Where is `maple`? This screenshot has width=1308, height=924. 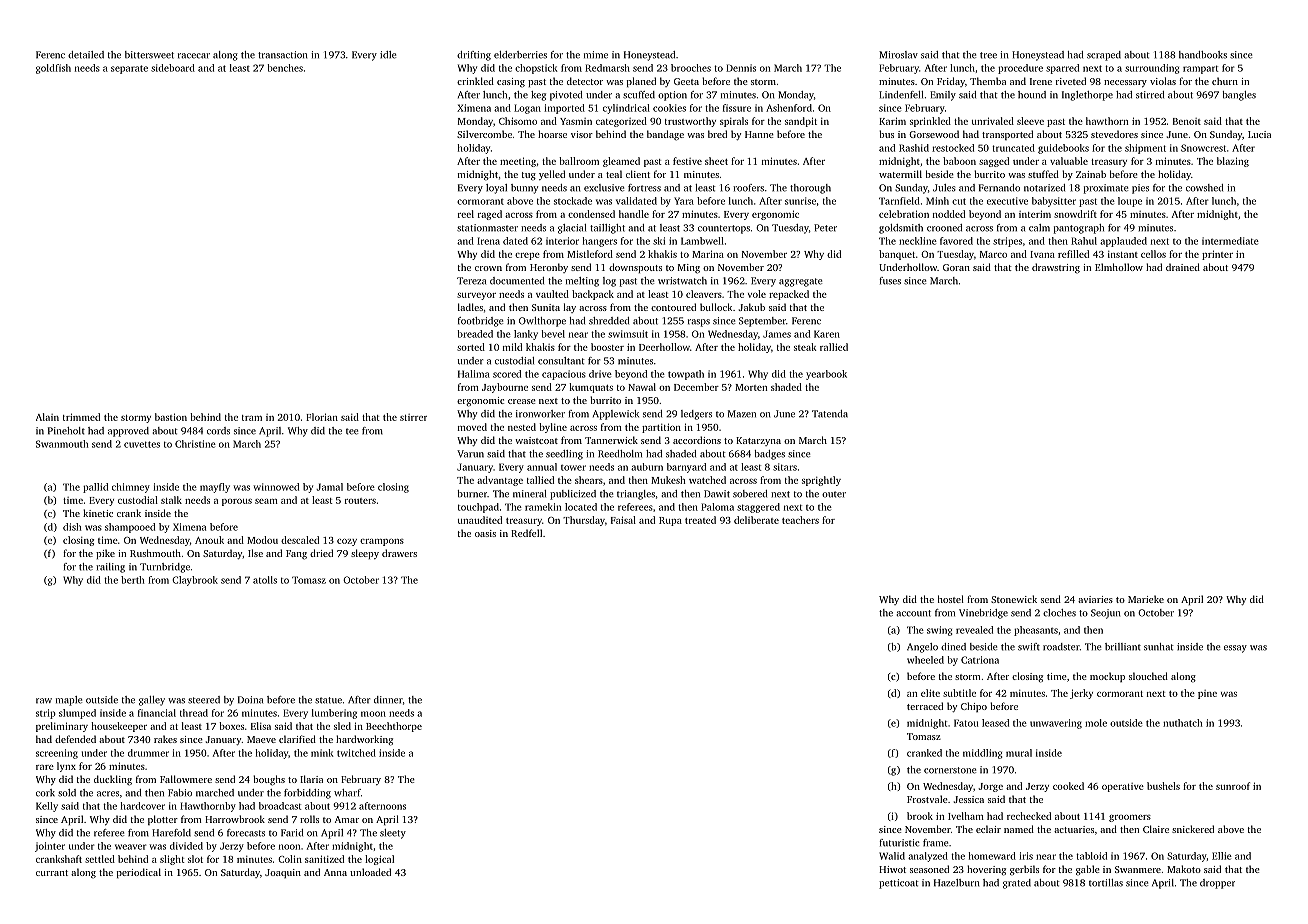 maple is located at coordinates (69, 701).
